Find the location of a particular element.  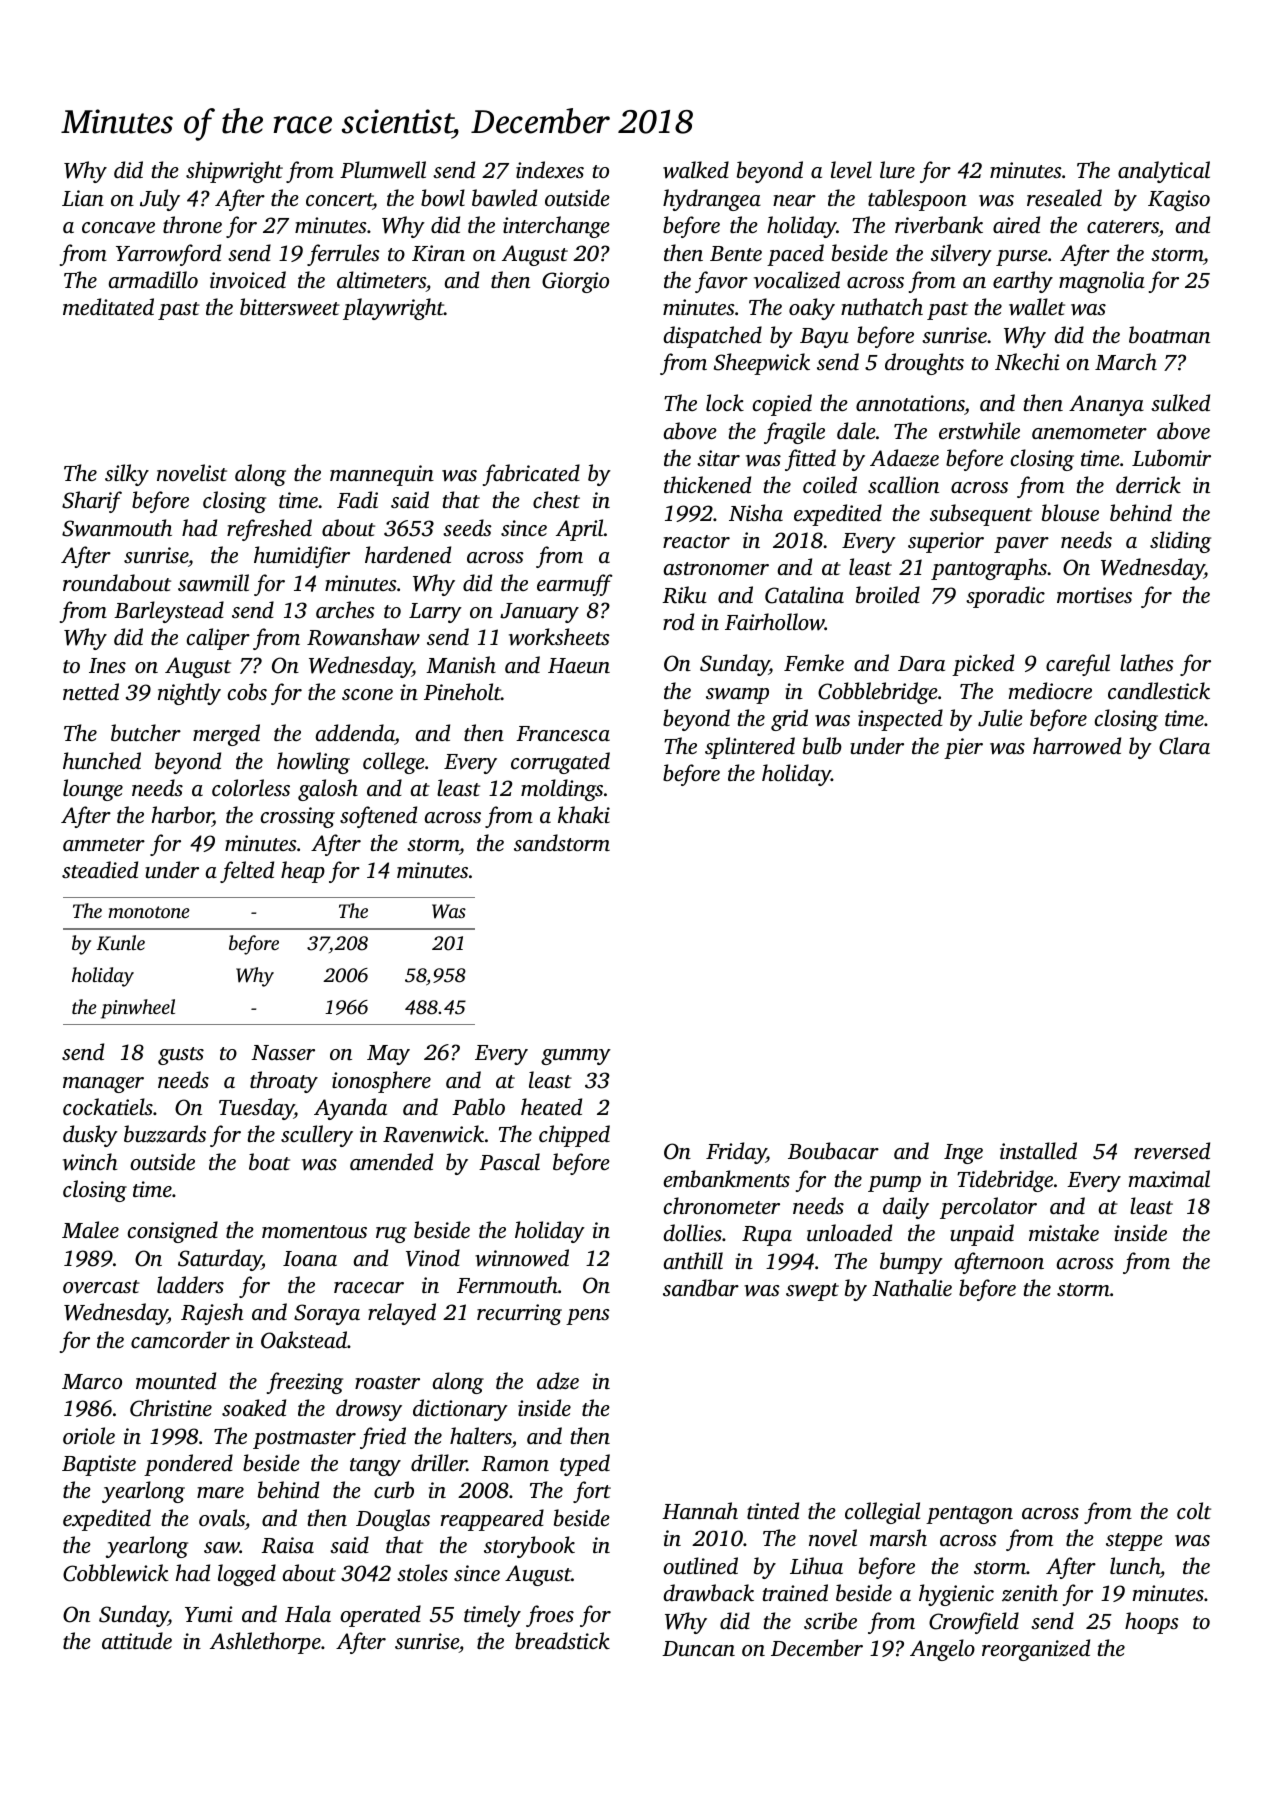

bulb is located at coordinates (822, 745).
